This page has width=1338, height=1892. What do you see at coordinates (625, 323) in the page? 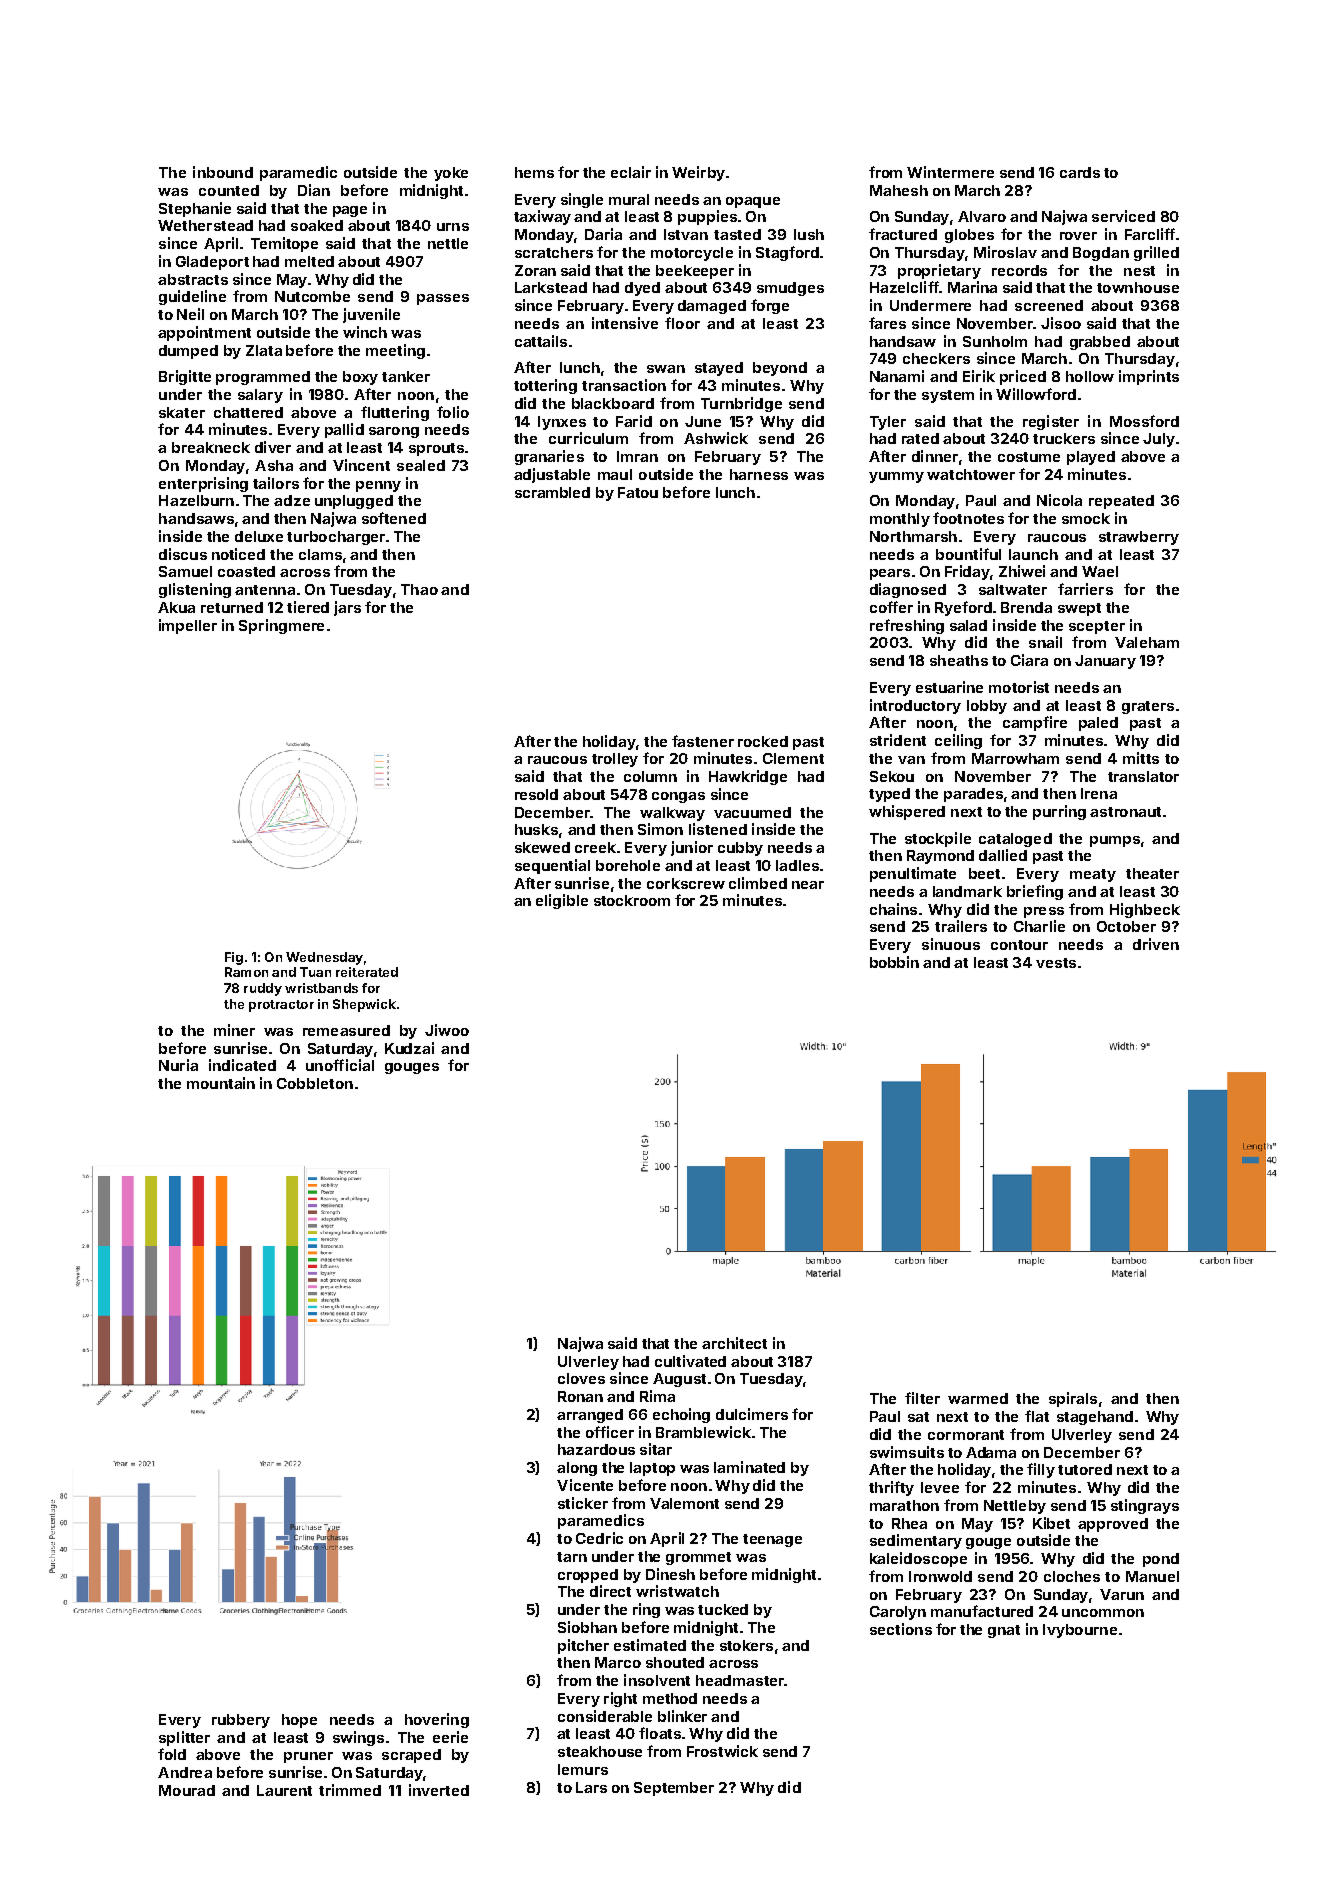
I see `intensive` at bounding box center [625, 323].
